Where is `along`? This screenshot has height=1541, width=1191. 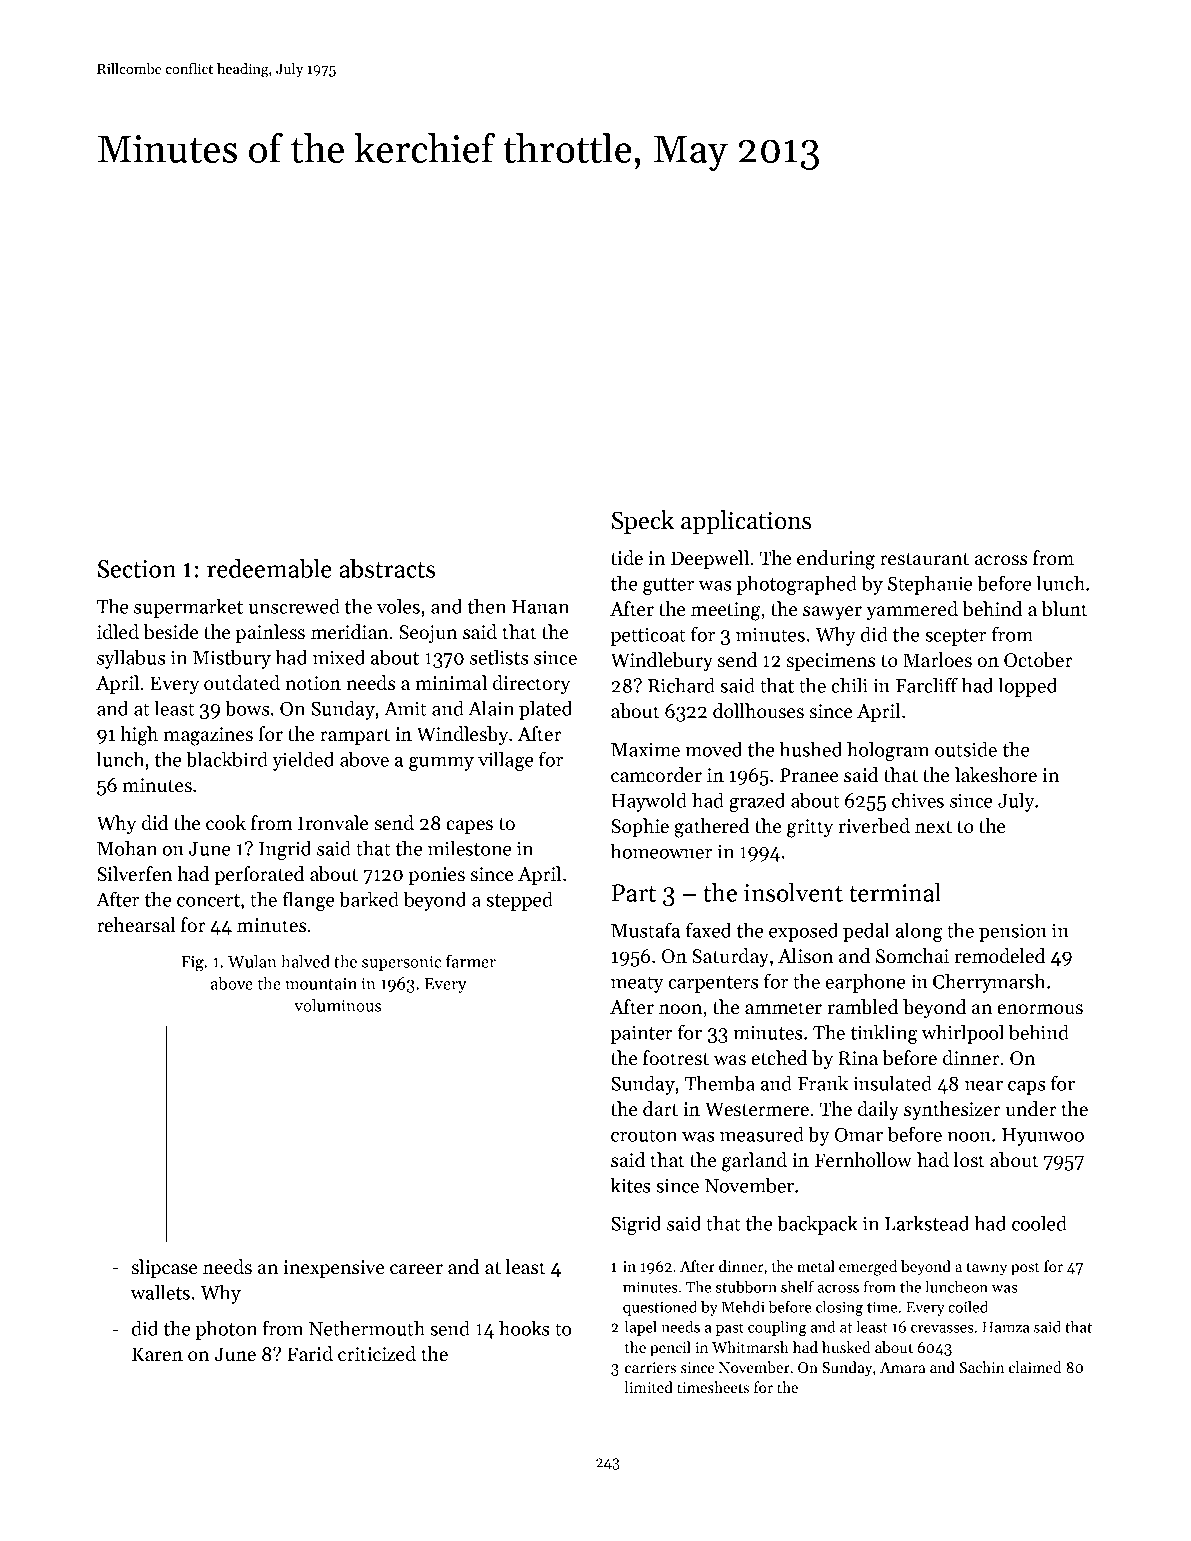
along is located at coordinates (919, 932).
